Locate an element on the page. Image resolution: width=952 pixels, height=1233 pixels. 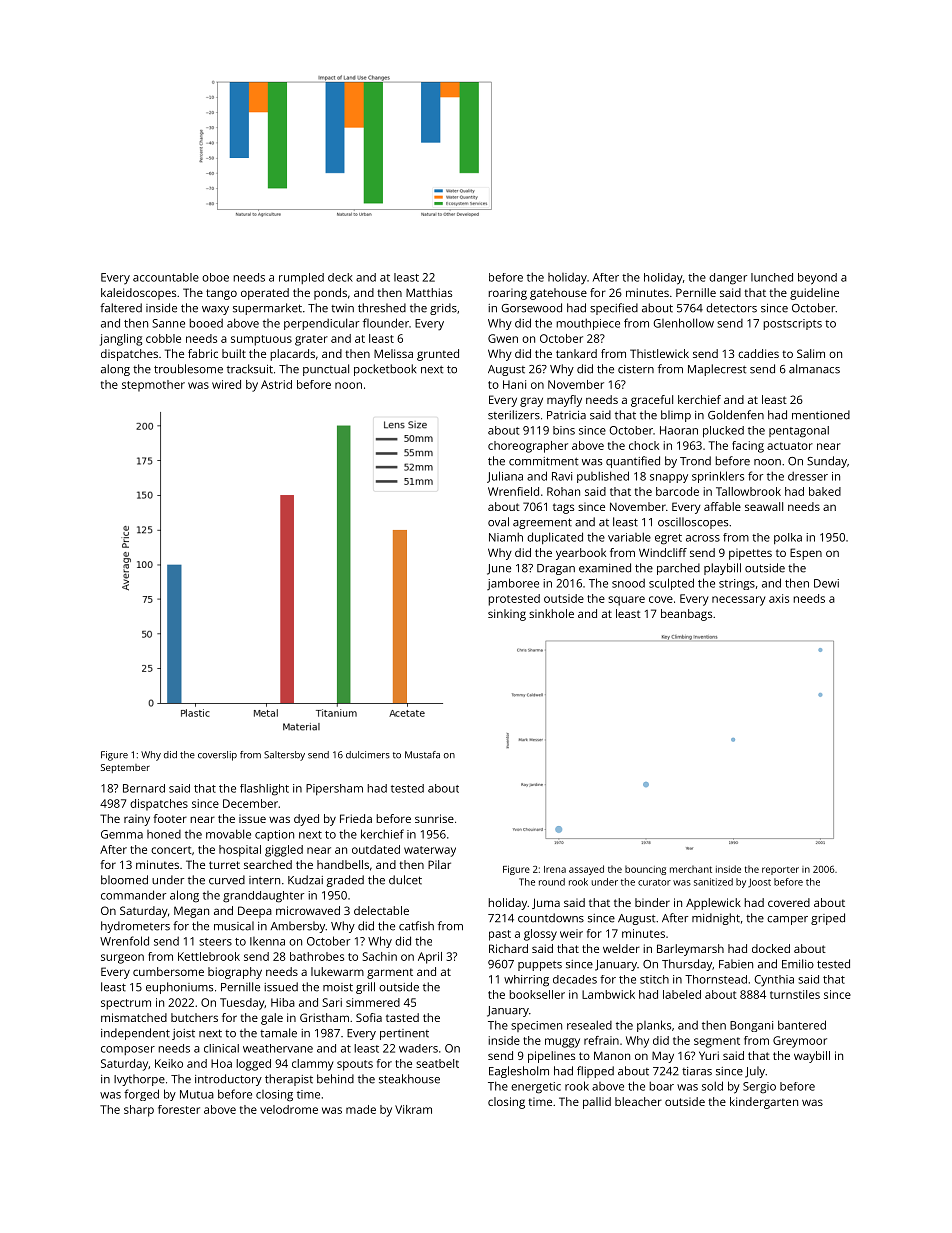
Mustafa is located at coordinates (422, 755).
